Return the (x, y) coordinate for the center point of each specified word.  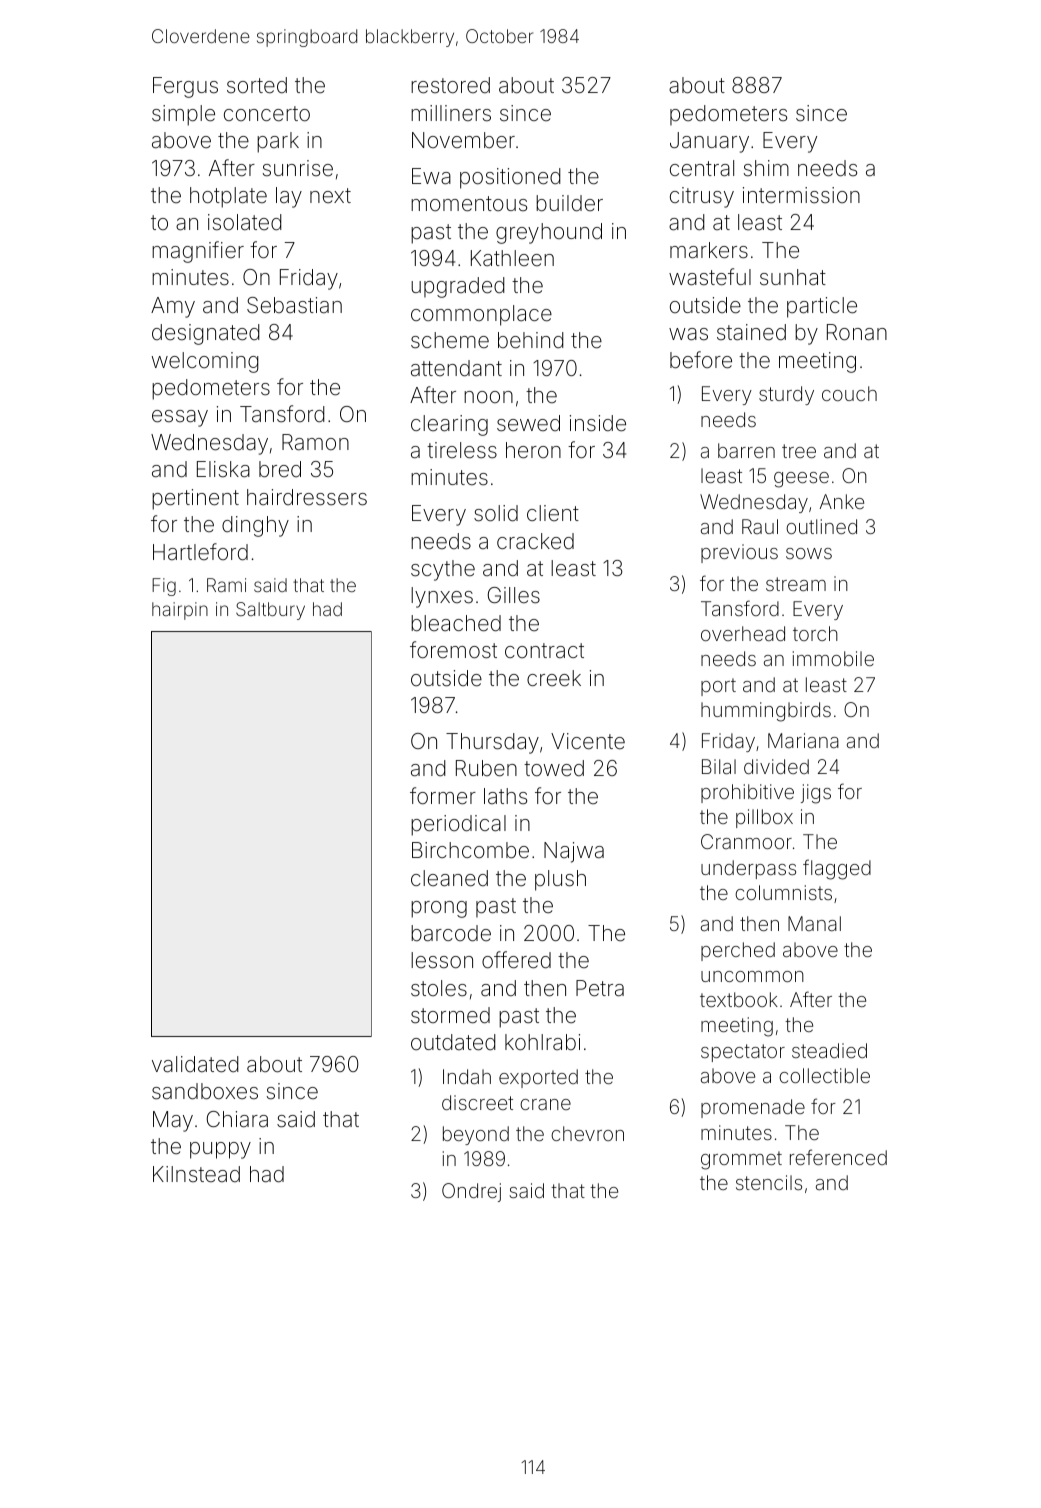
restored (450, 85)
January (709, 142)
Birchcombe (470, 850)
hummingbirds (766, 712)
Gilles (514, 595)
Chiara (237, 1119)
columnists (783, 892)
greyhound (549, 233)
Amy (173, 307)
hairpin (180, 611)
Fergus (185, 87)
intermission (801, 195)
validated (195, 1064)
